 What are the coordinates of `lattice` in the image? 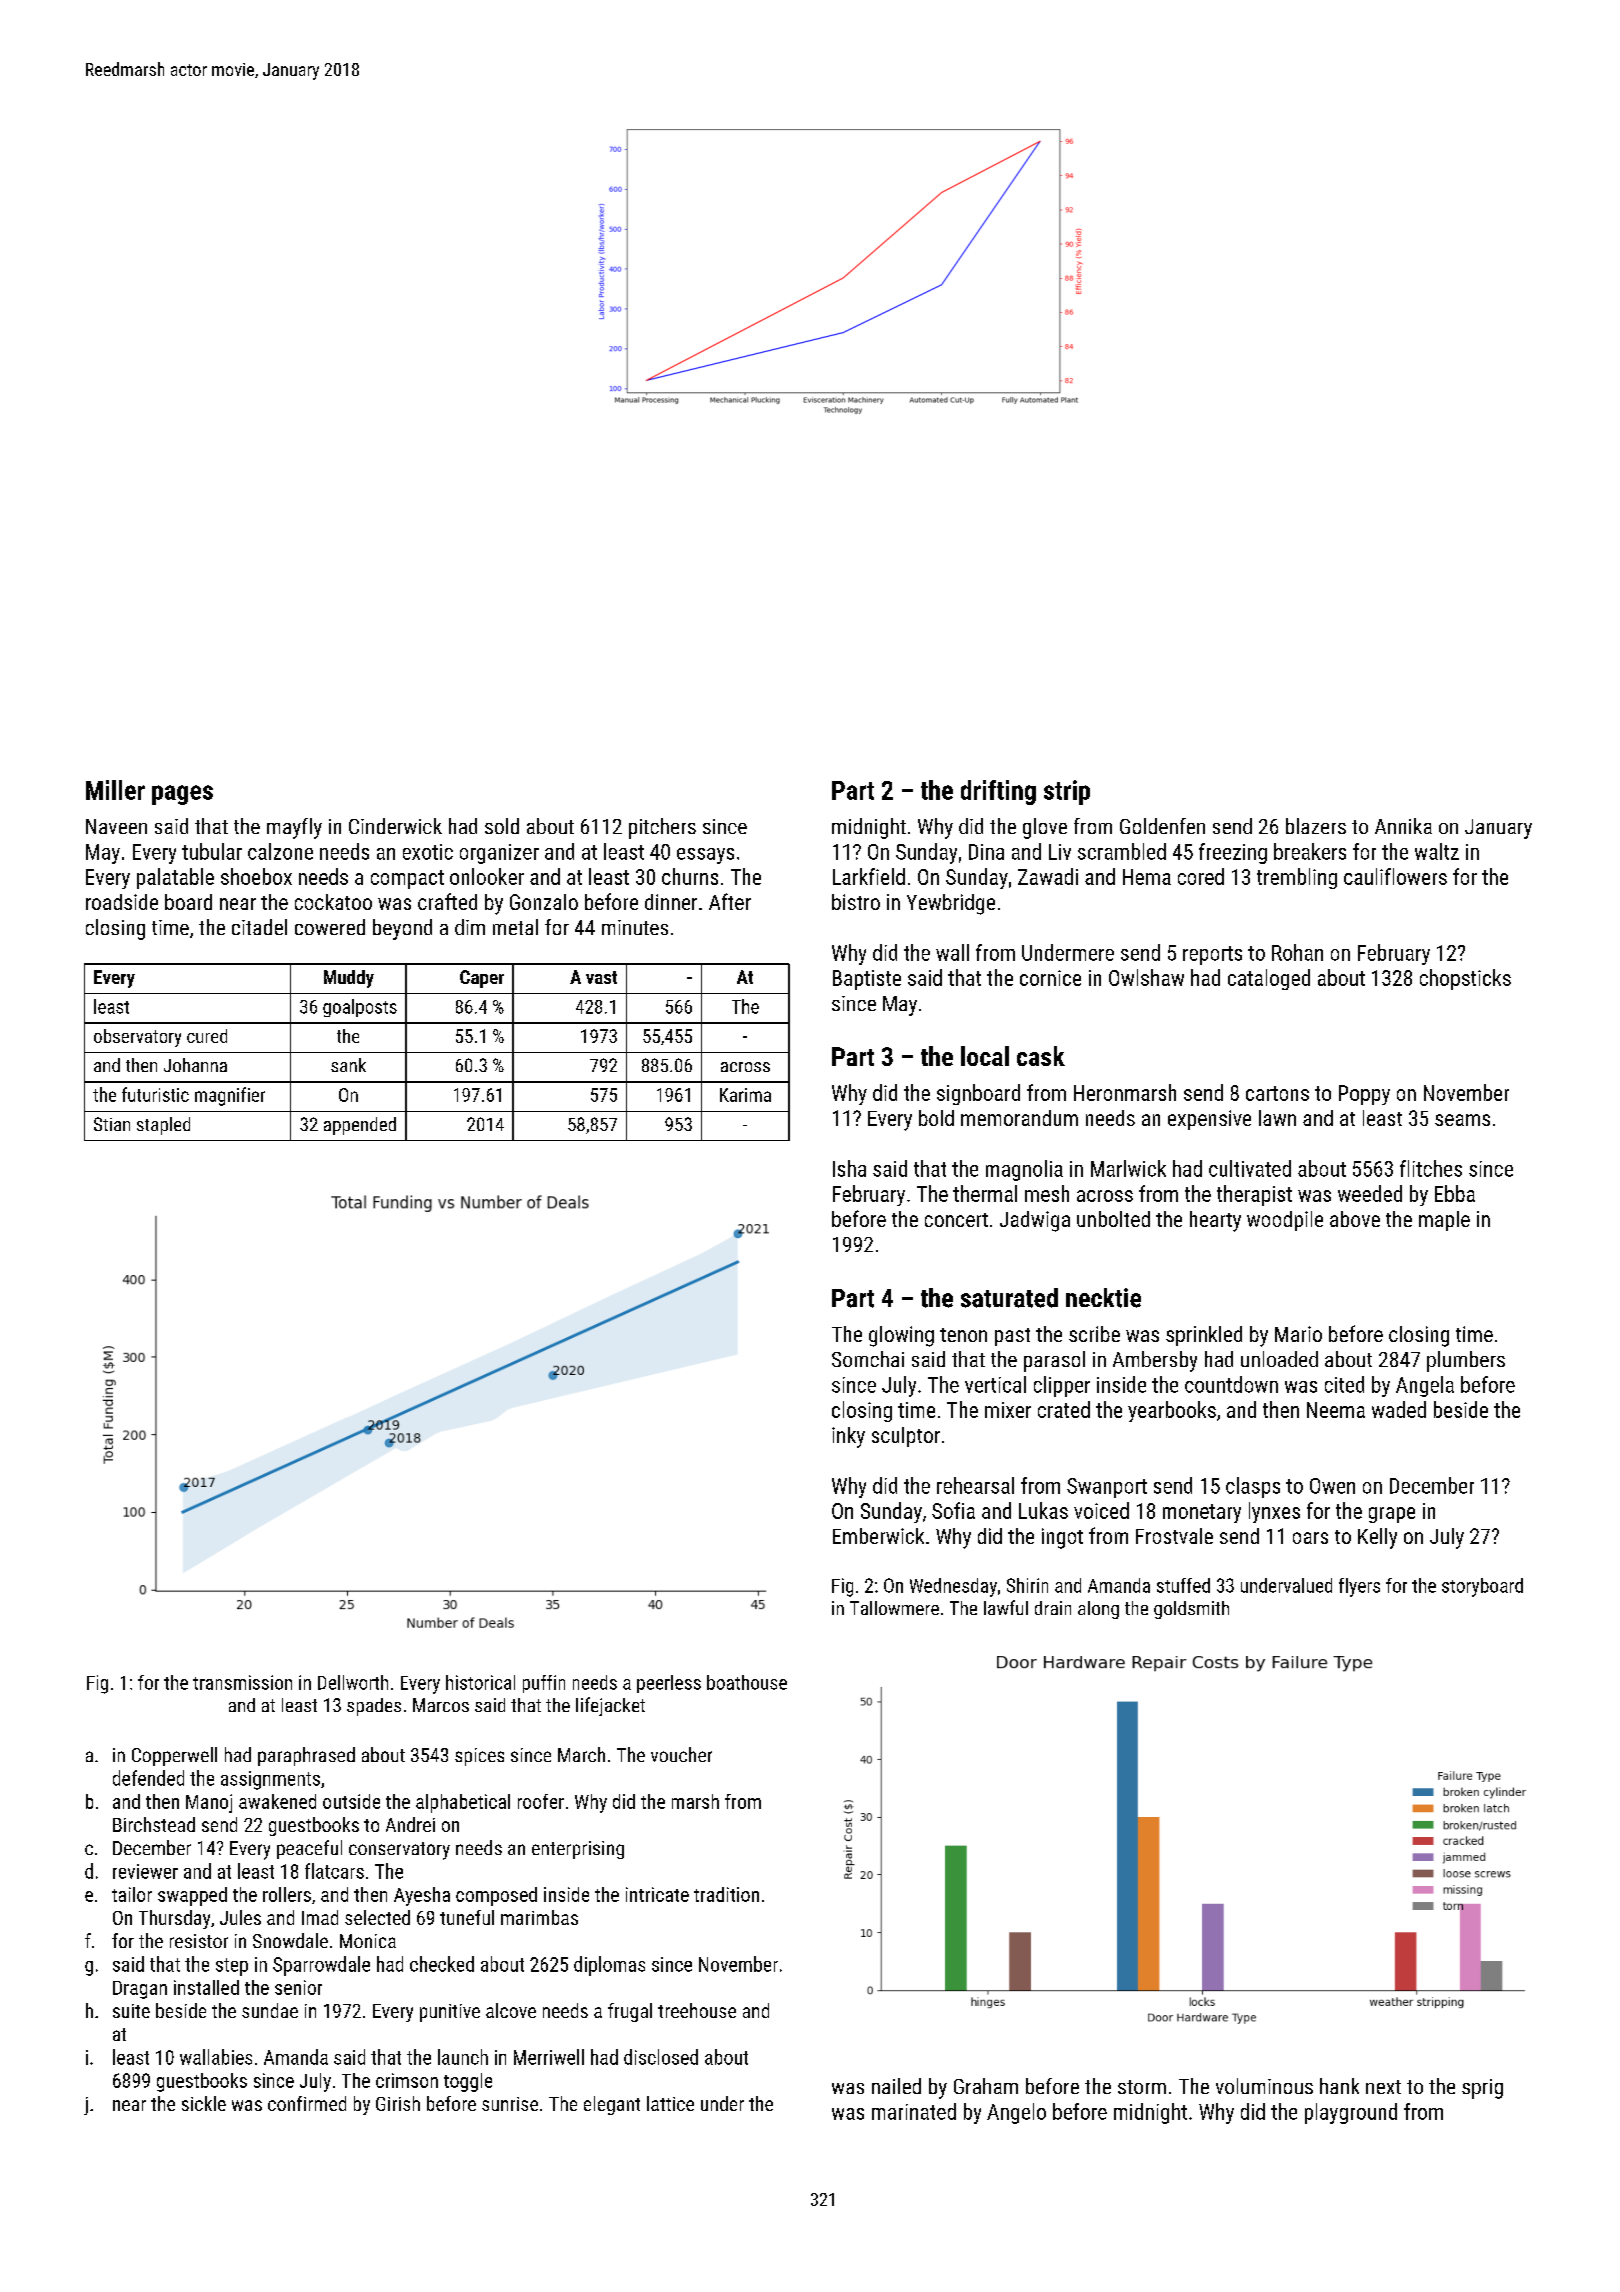 It's located at (670, 2103).
